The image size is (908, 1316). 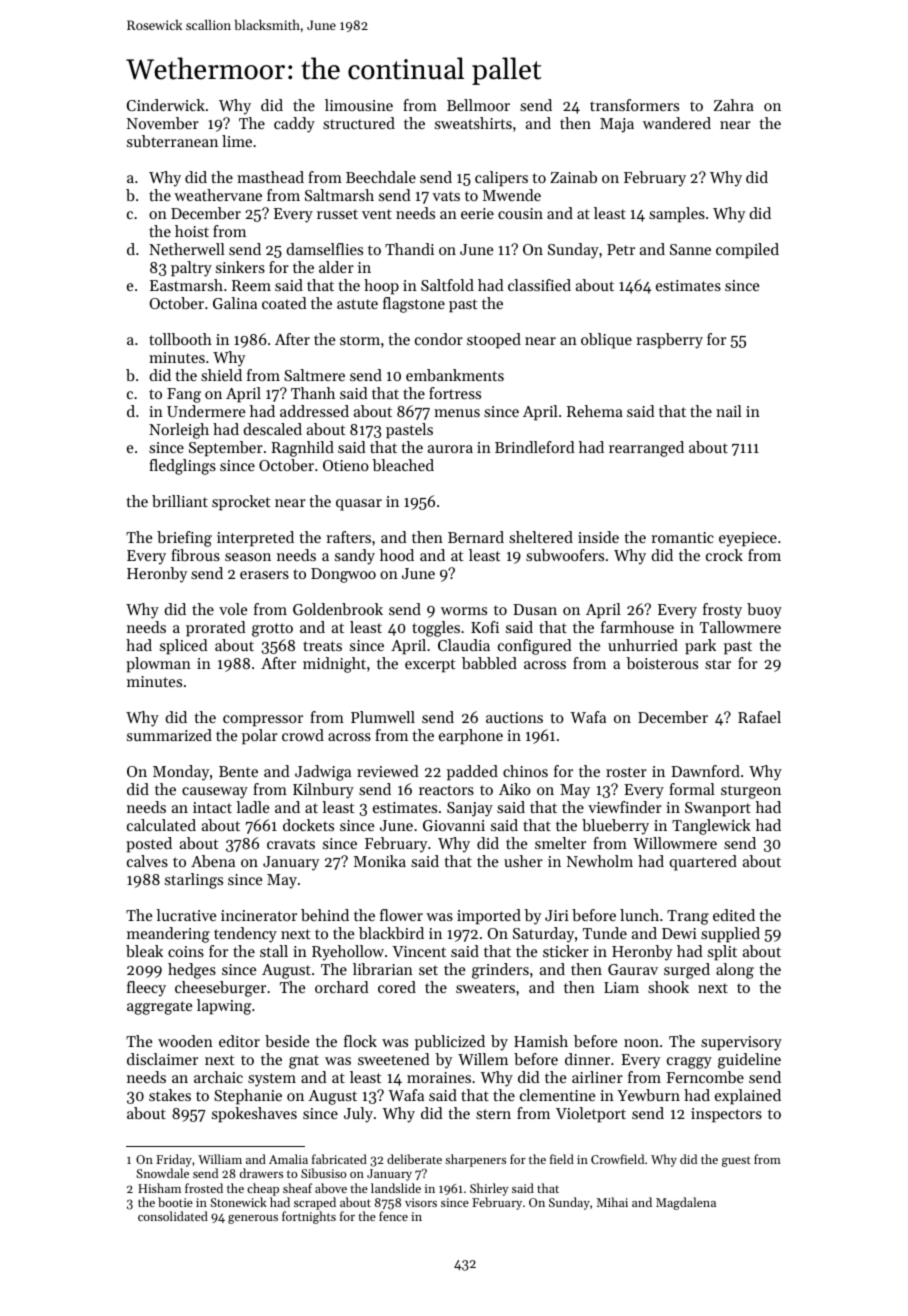 I want to click on Thandi, so click(x=409, y=249).
